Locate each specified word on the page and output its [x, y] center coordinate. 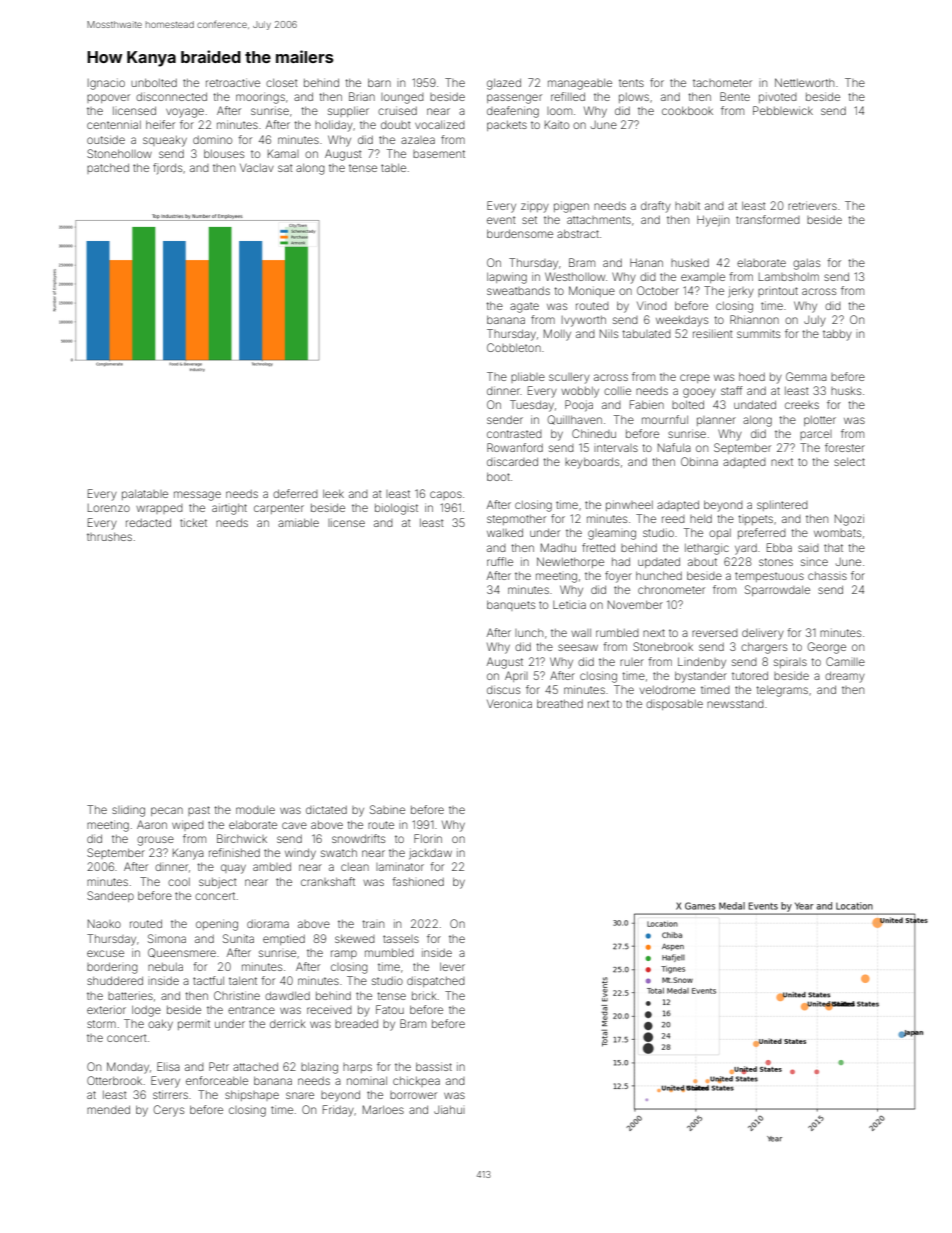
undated [755, 405]
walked [505, 533]
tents [631, 83]
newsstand [735, 704]
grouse [155, 841]
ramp [344, 954]
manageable [580, 84]
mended [108, 1110]
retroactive [233, 82]
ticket [193, 522]
